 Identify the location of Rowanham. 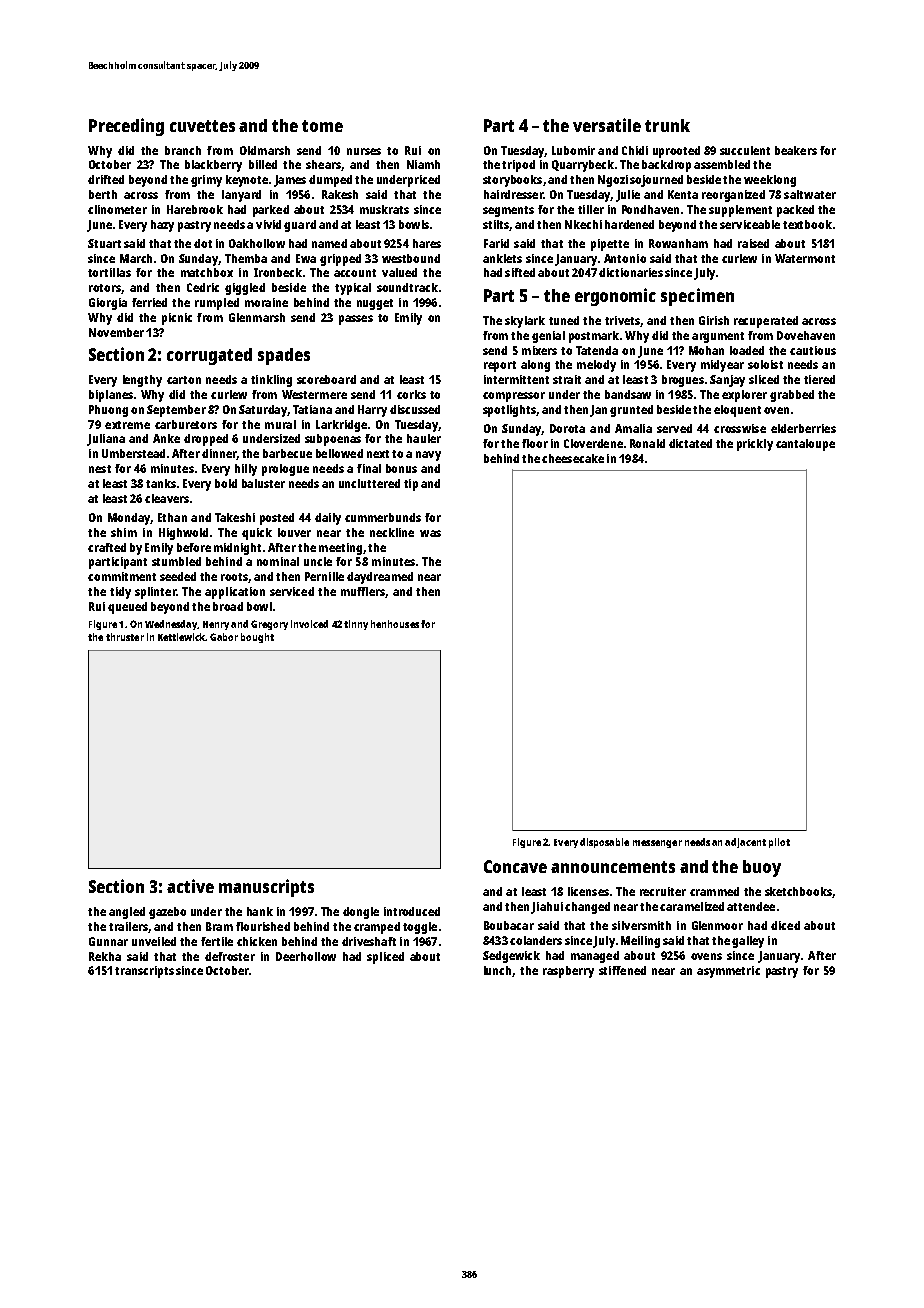
(678, 243).
